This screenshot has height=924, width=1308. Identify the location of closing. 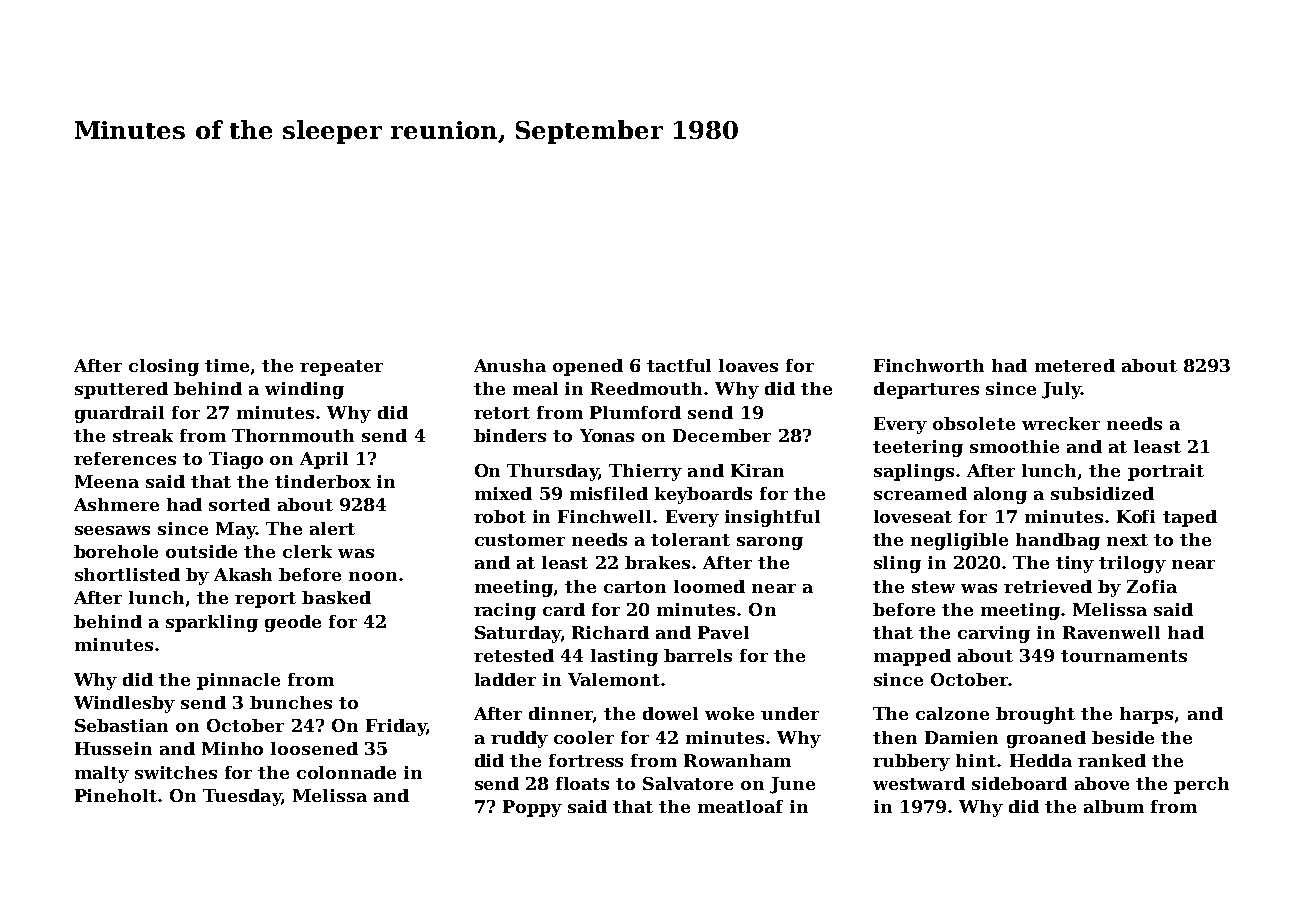
(164, 367).
